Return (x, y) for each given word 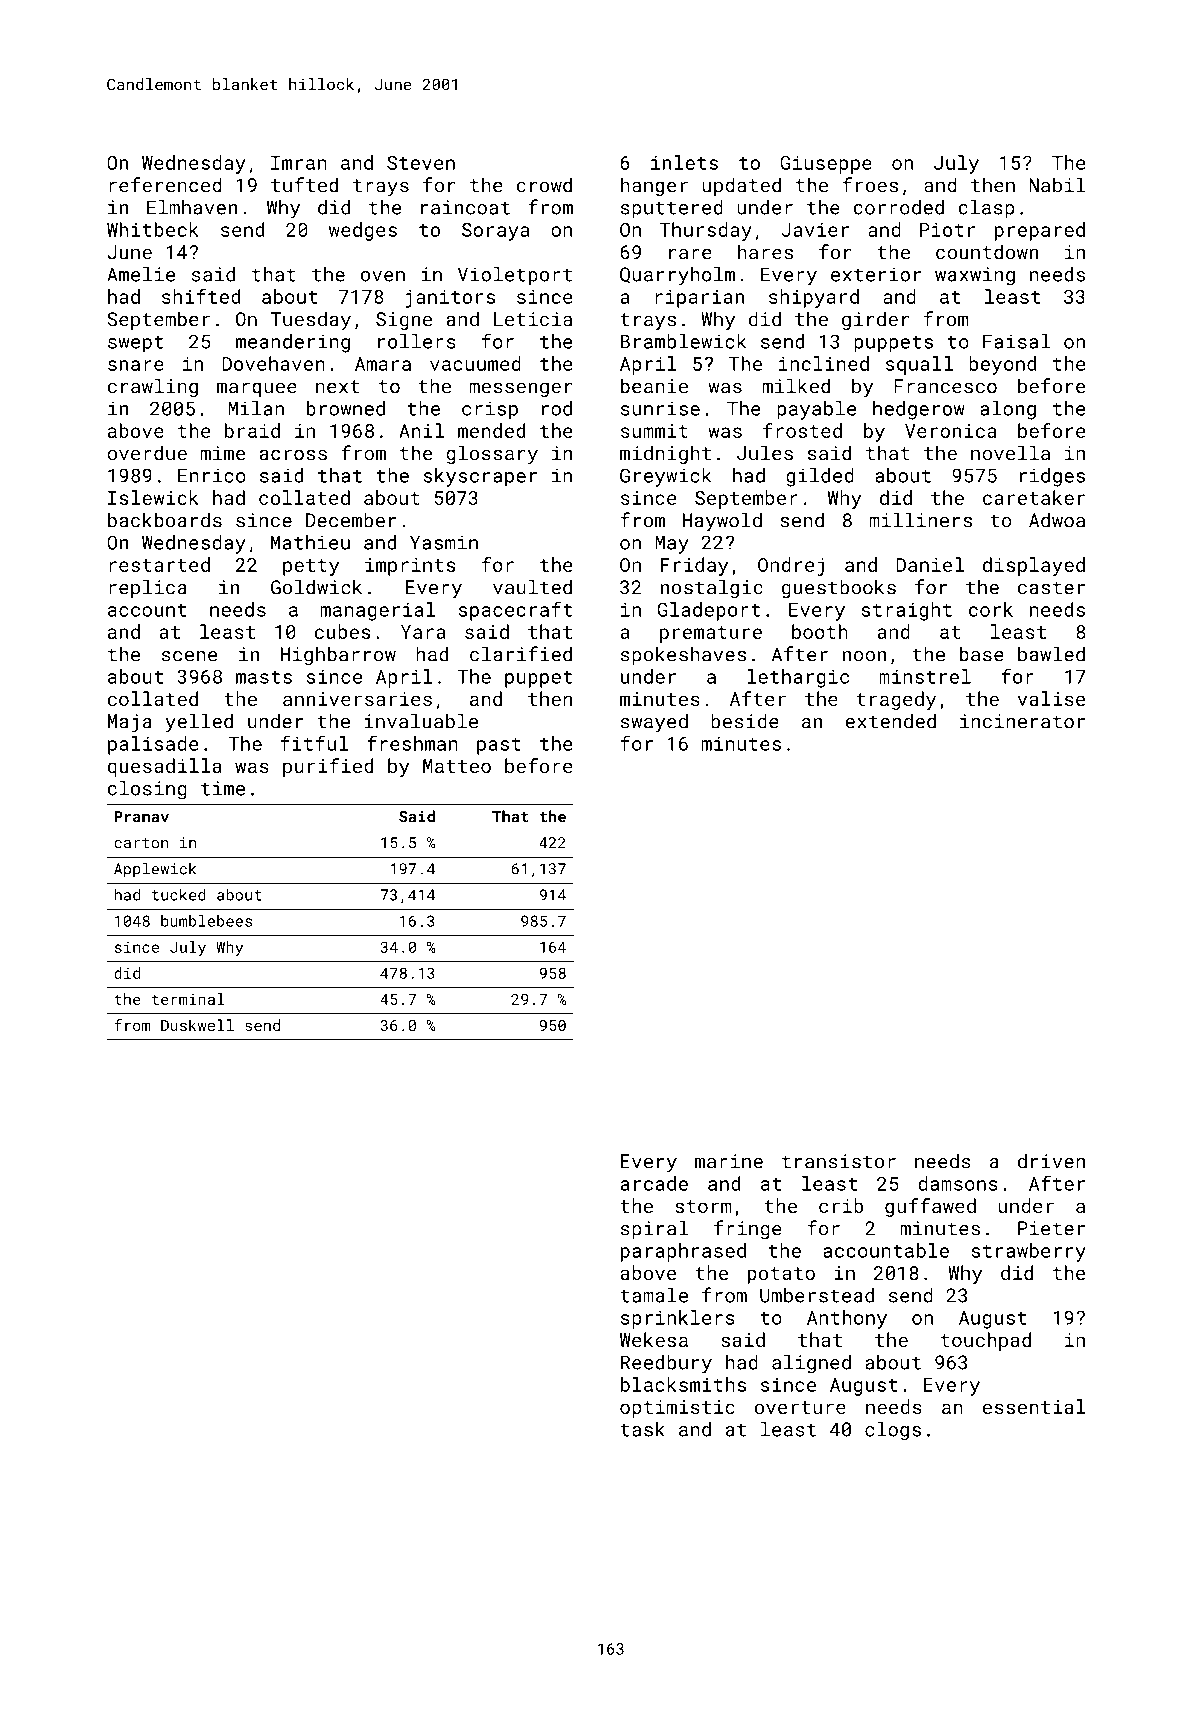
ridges (1052, 477)
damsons (958, 1183)
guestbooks (839, 589)
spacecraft (515, 611)
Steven (421, 163)
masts (264, 677)
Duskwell (197, 1025)
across (293, 455)
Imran (299, 163)
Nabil (1057, 185)
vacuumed (475, 363)
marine (729, 1161)
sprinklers (678, 1319)
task (642, 1429)
